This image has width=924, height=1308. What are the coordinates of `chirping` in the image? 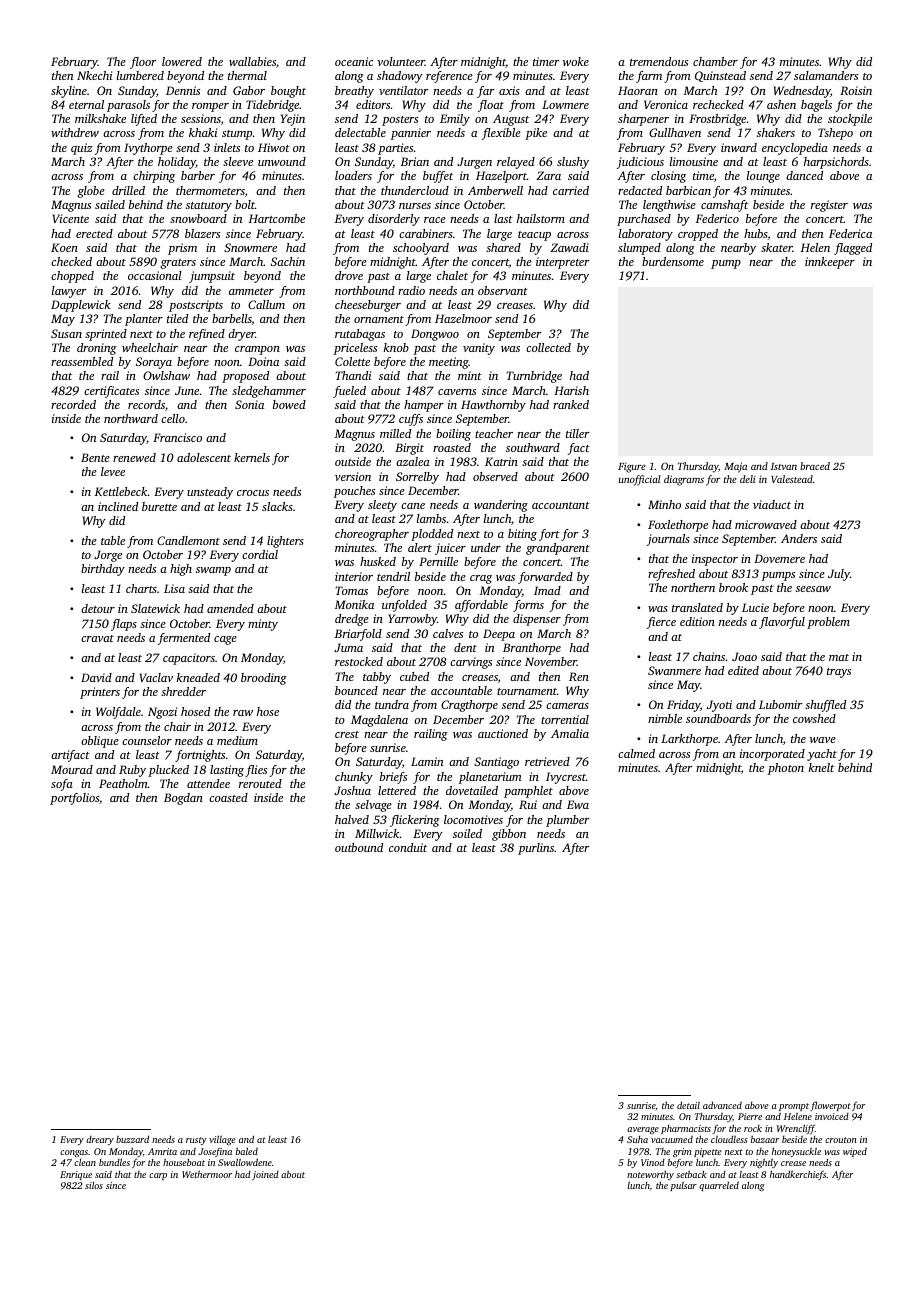 It's located at (154, 177).
